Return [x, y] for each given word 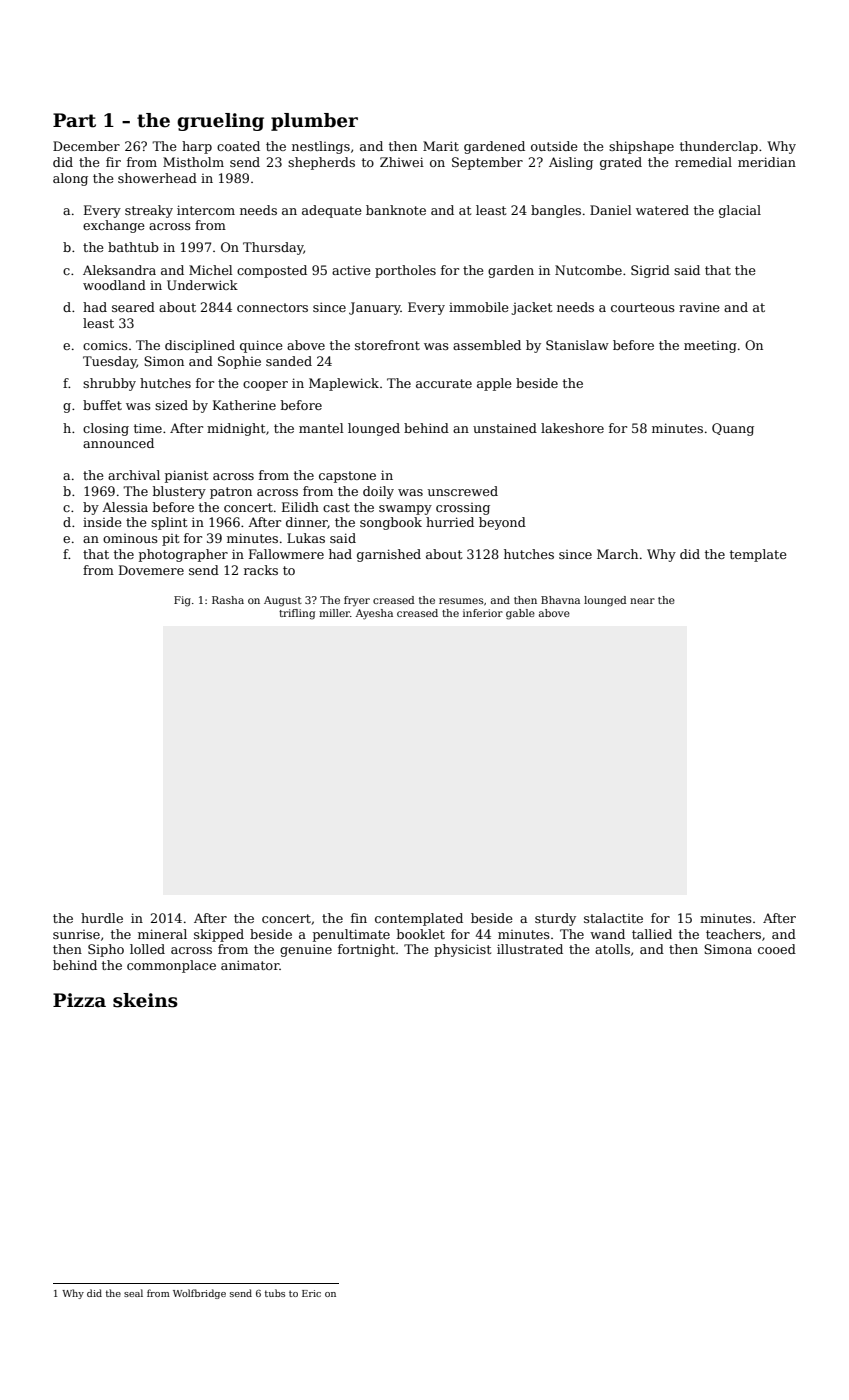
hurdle [102, 918]
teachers [733, 934]
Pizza [79, 1000]
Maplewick [344, 384]
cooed [777, 949]
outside [554, 146]
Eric [311, 1293]
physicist [462, 950]
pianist [186, 476]
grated [621, 163]
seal [133, 1293]
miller [334, 613]
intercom [206, 210]
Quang [733, 429]
